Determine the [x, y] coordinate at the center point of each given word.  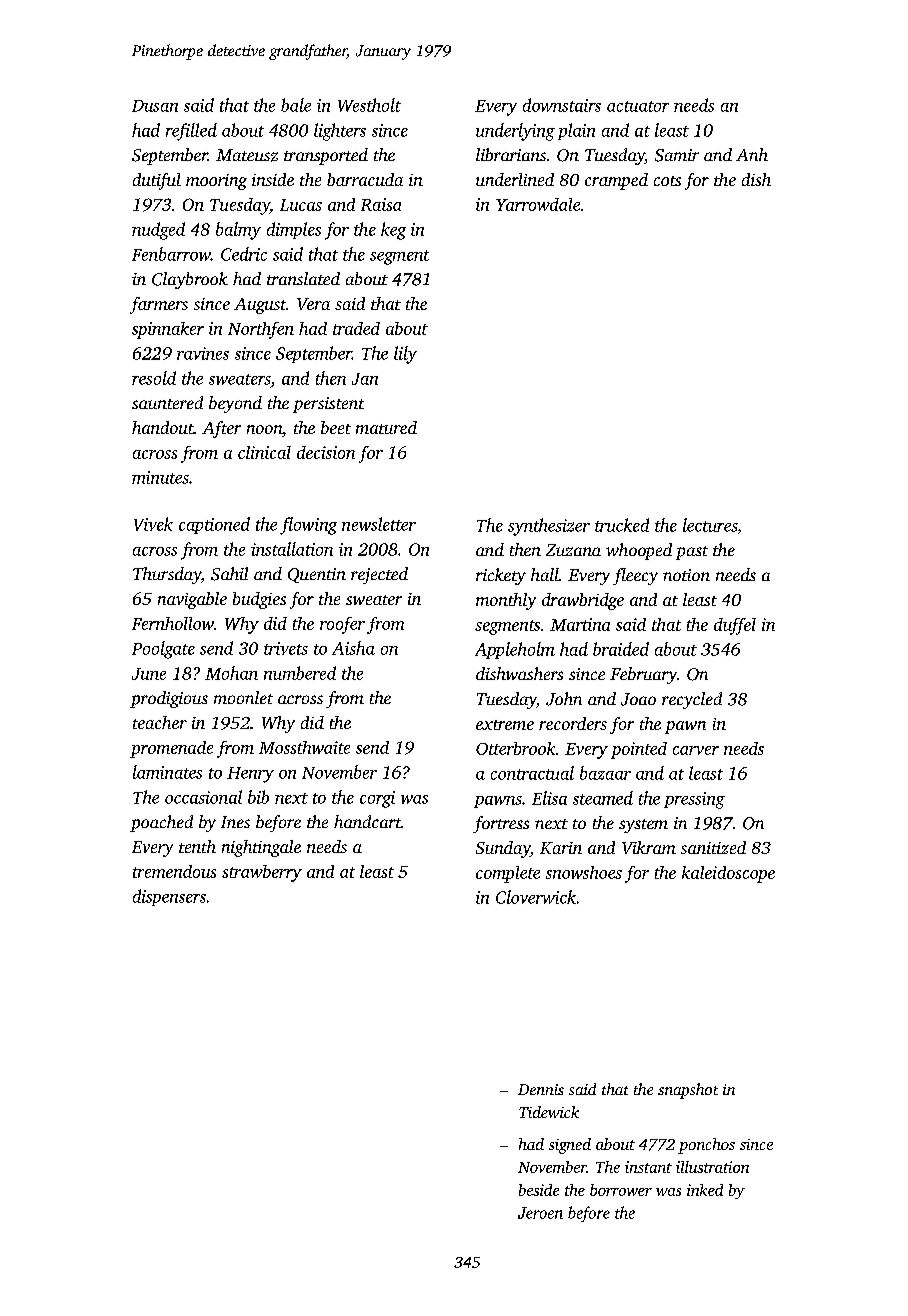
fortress [501, 824]
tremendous [174, 871]
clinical [264, 452]
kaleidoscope [728, 874]
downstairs [562, 105]
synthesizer [549, 527]
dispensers [169, 897]
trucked [622, 525]
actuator [638, 106]
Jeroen [540, 1213]
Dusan [155, 106]
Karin [561, 848]
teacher [160, 722]
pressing [694, 800]
